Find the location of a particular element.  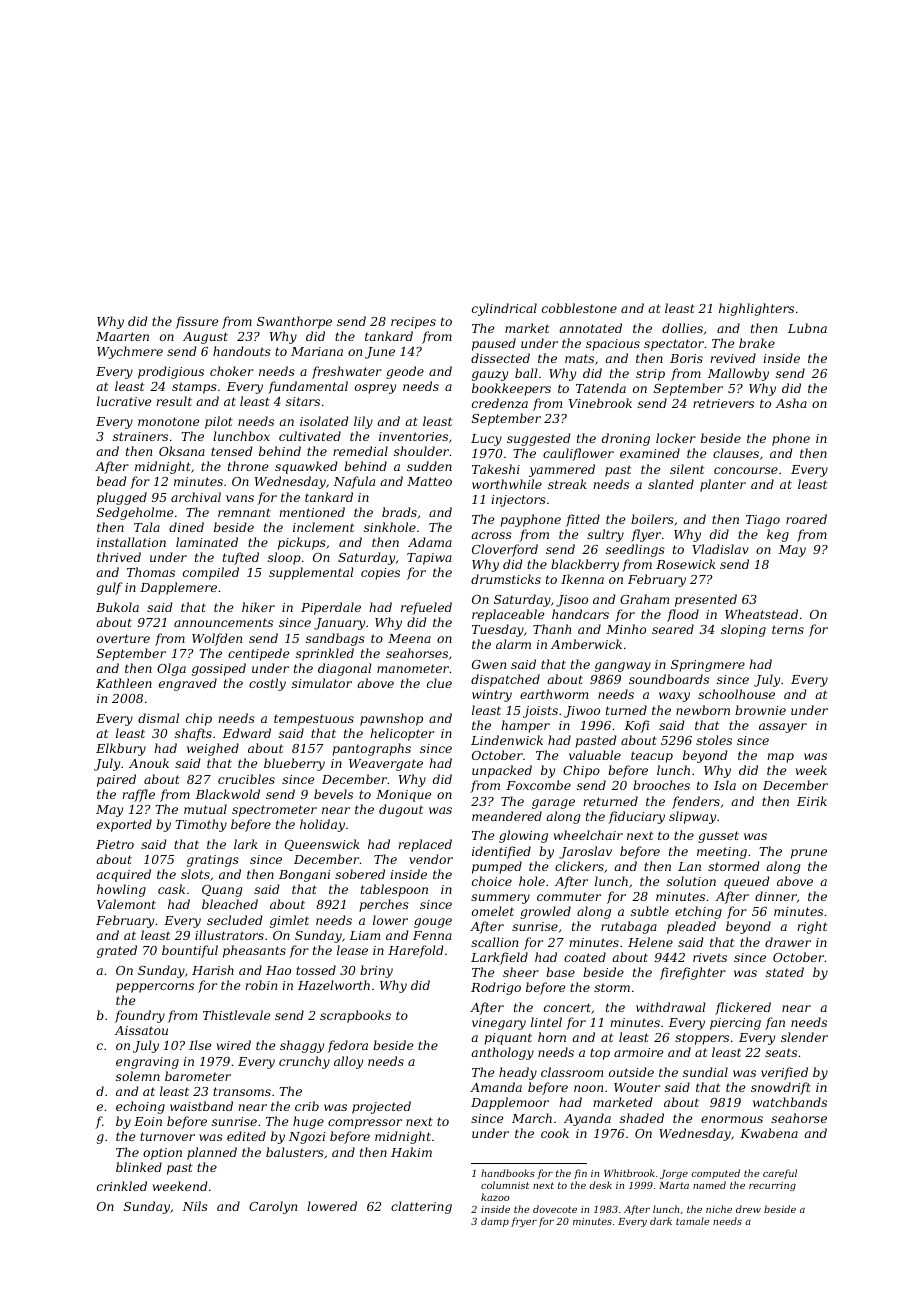

Swanthorpe is located at coordinates (294, 322).
